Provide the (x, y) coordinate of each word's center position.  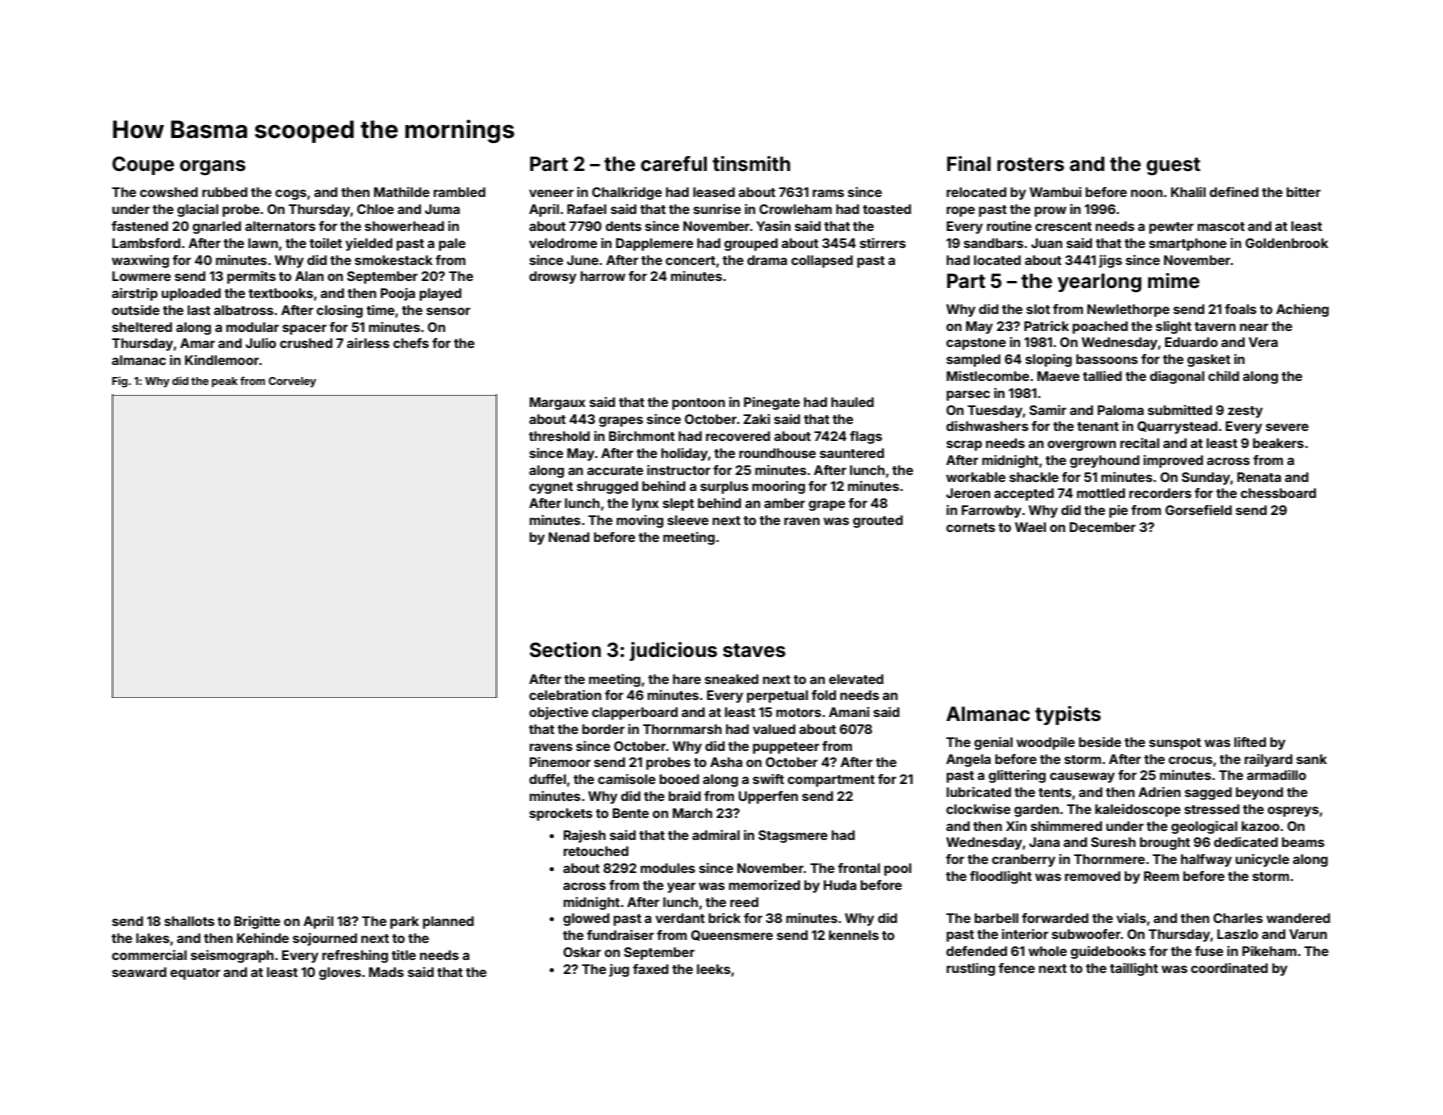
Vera (1263, 342)
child (1223, 376)
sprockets (561, 814)
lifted (1250, 742)
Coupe (143, 165)
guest (1173, 166)
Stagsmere (793, 836)
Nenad (569, 537)
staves (754, 650)
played (440, 294)
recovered (738, 436)
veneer (551, 193)
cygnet (551, 488)
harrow (603, 276)
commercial (149, 955)
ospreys (1293, 811)
